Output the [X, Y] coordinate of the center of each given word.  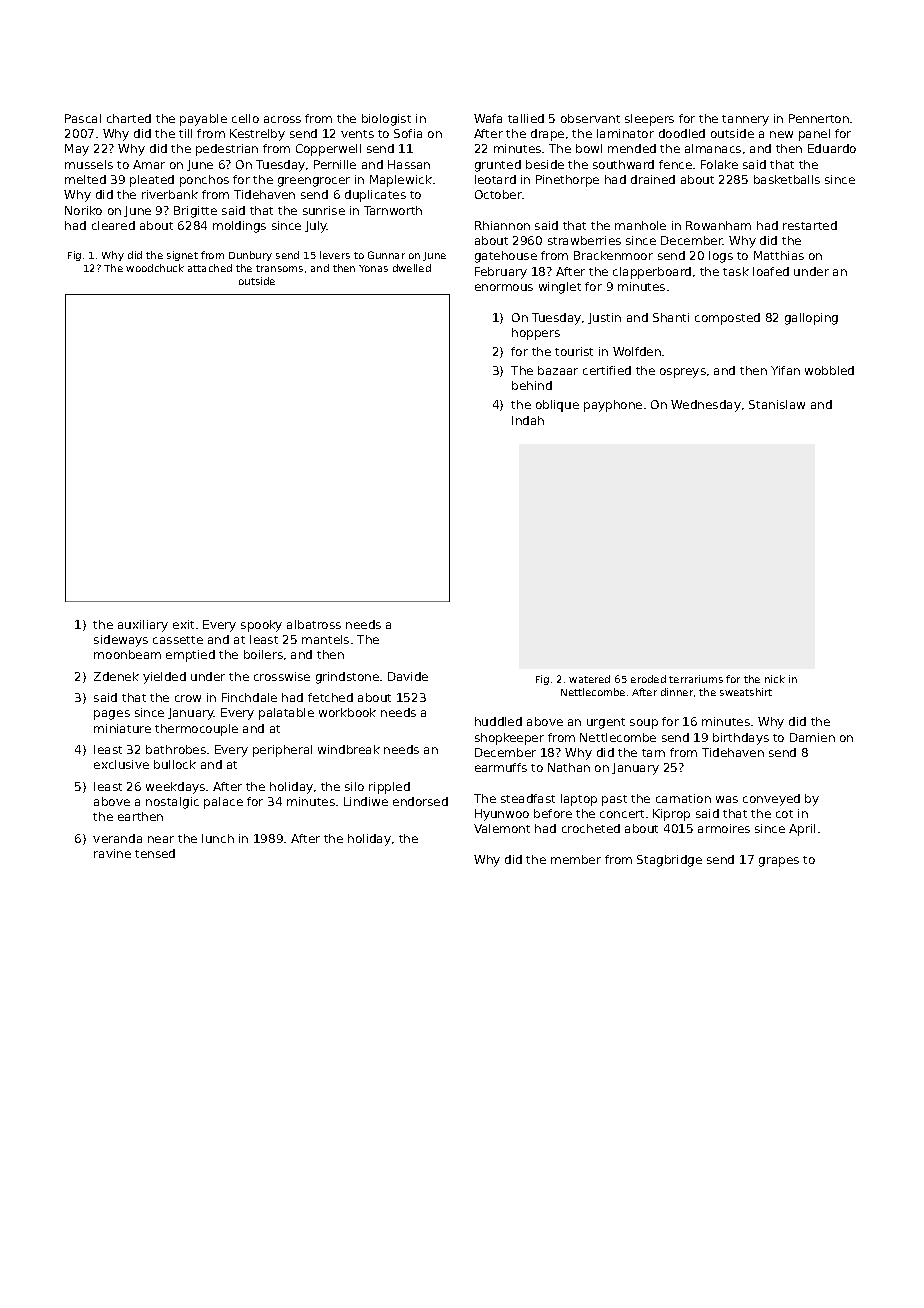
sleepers [649, 120]
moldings [239, 227]
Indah [528, 420]
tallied [526, 118]
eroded [648, 679]
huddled [498, 721]
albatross [314, 624]
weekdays [175, 788]
